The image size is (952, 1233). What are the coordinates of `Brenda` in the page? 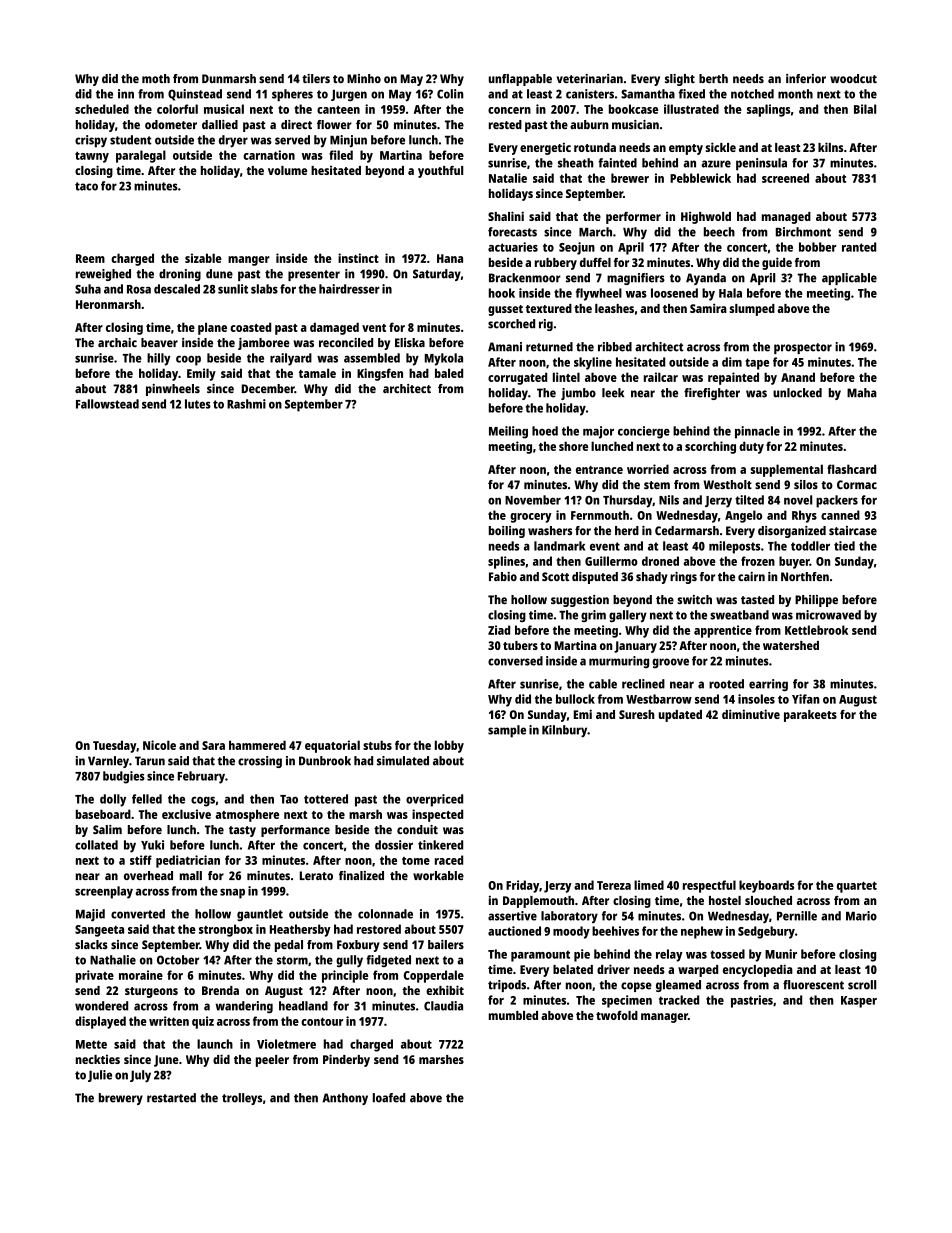 It's located at (220, 990).
